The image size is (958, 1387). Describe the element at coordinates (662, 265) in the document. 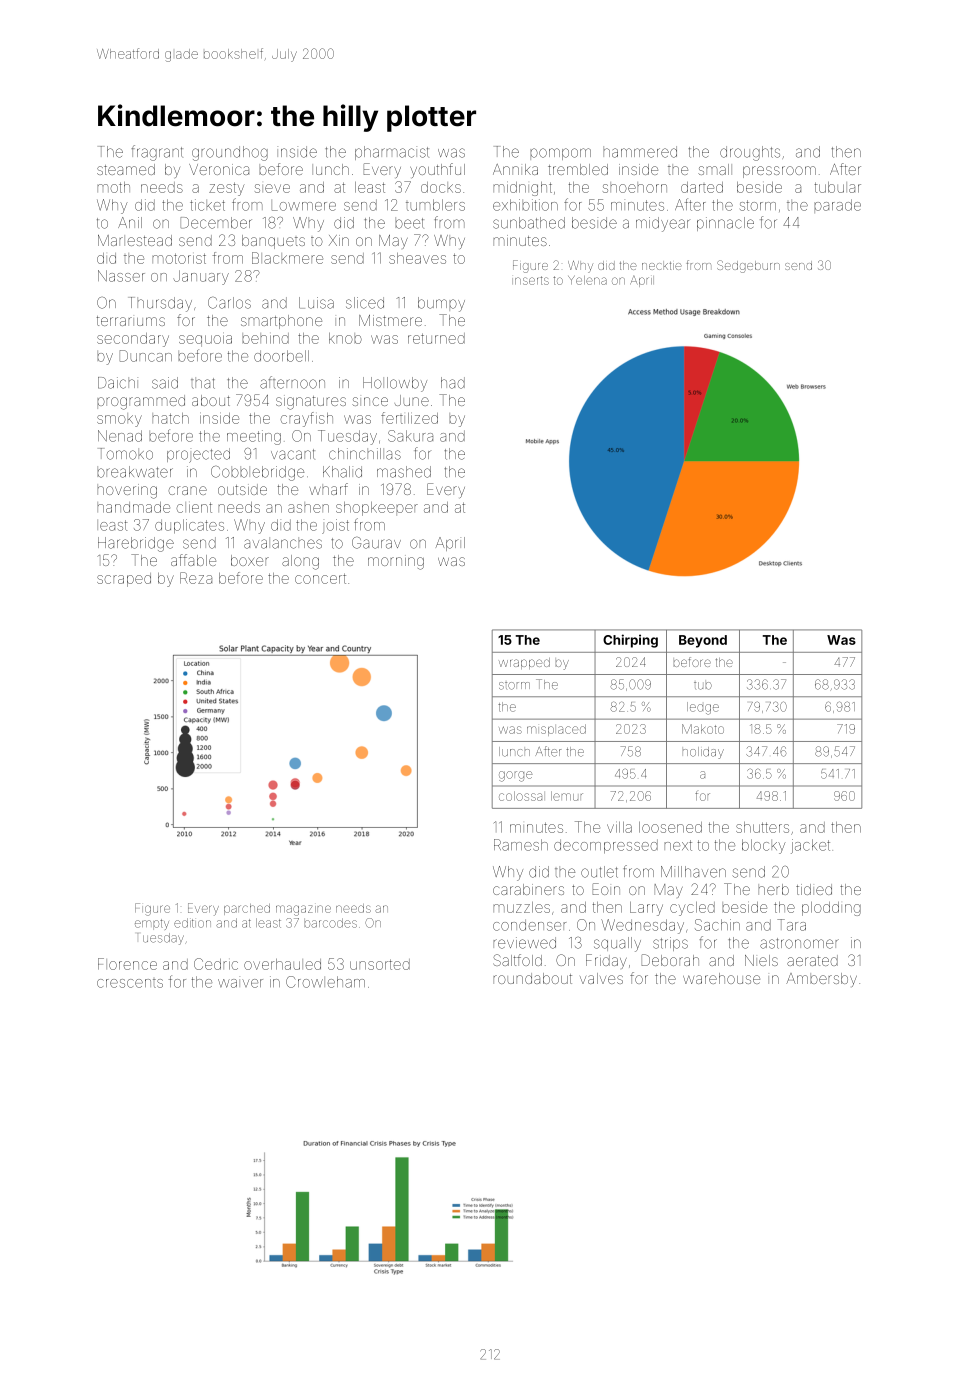

I see `necktie` at that location.
